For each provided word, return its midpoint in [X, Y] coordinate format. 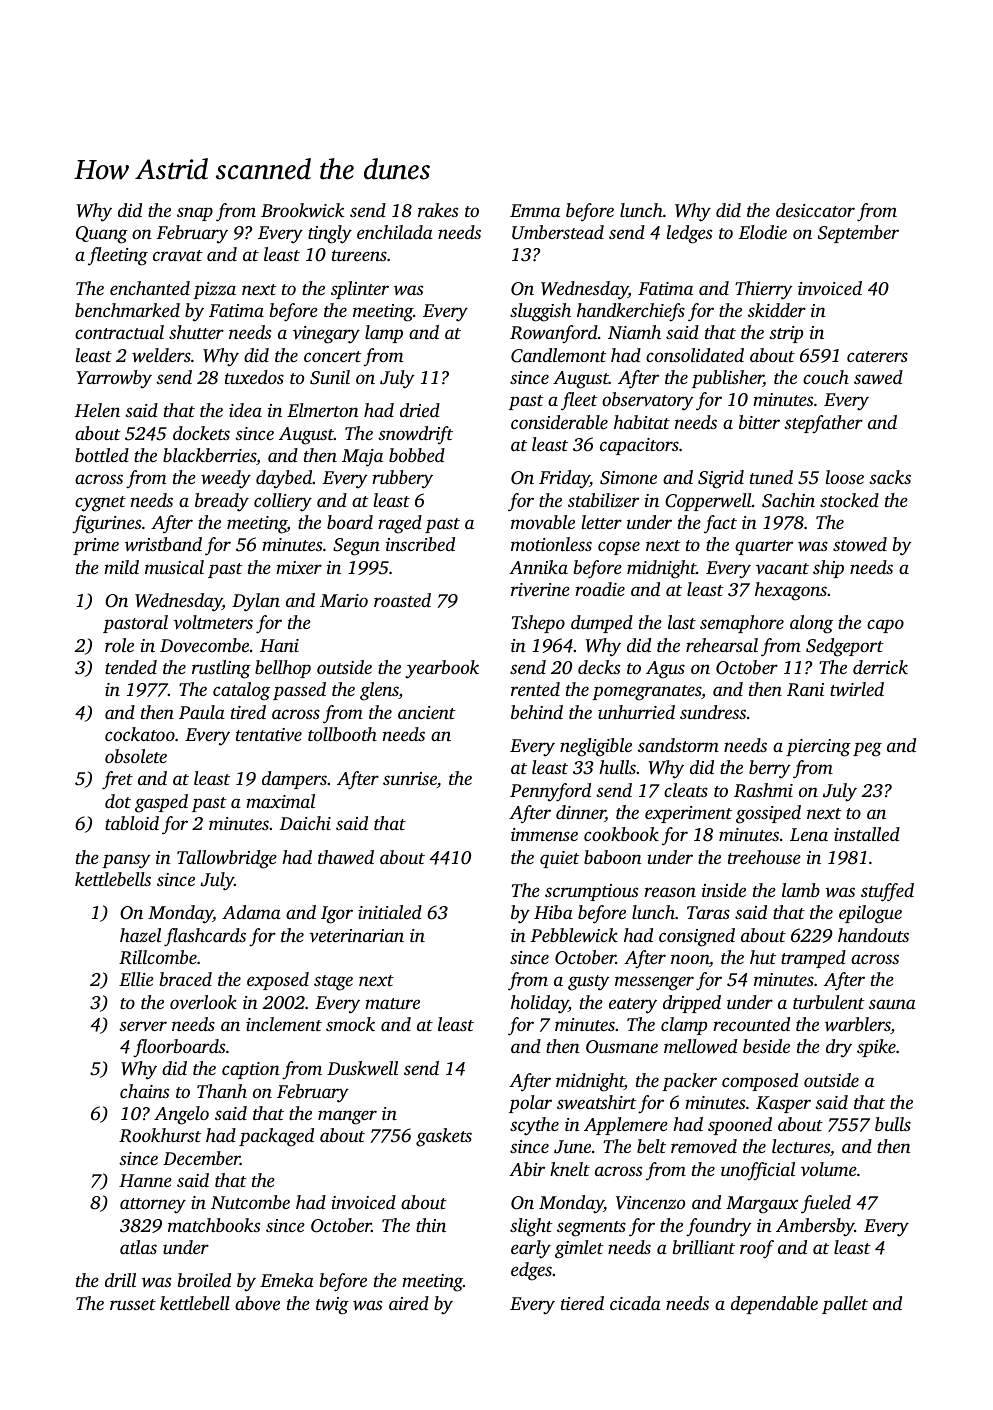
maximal [280, 801]
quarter [764, 547]
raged [400, 524]
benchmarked [127, 310]
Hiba [553, 912]
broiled [204, 1280]
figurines [106, 524]
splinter [360, 290]
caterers [877, 356]
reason [670, 892]
